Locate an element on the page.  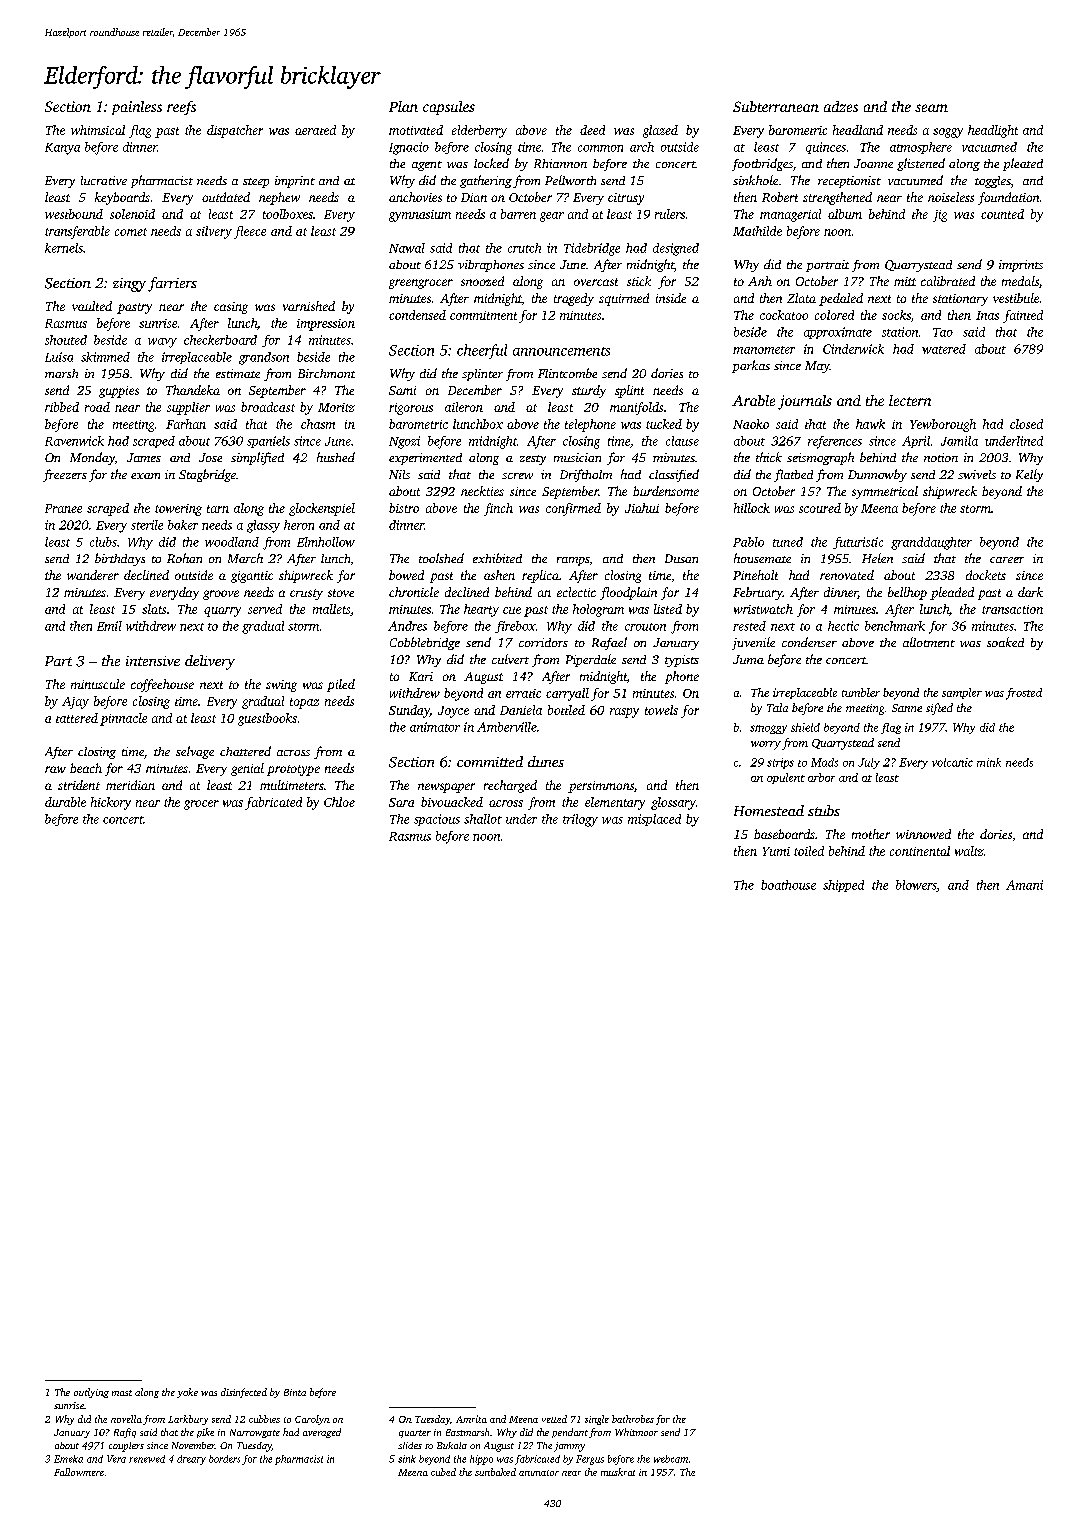
Kelly is located at coordinates (1029, 475).
